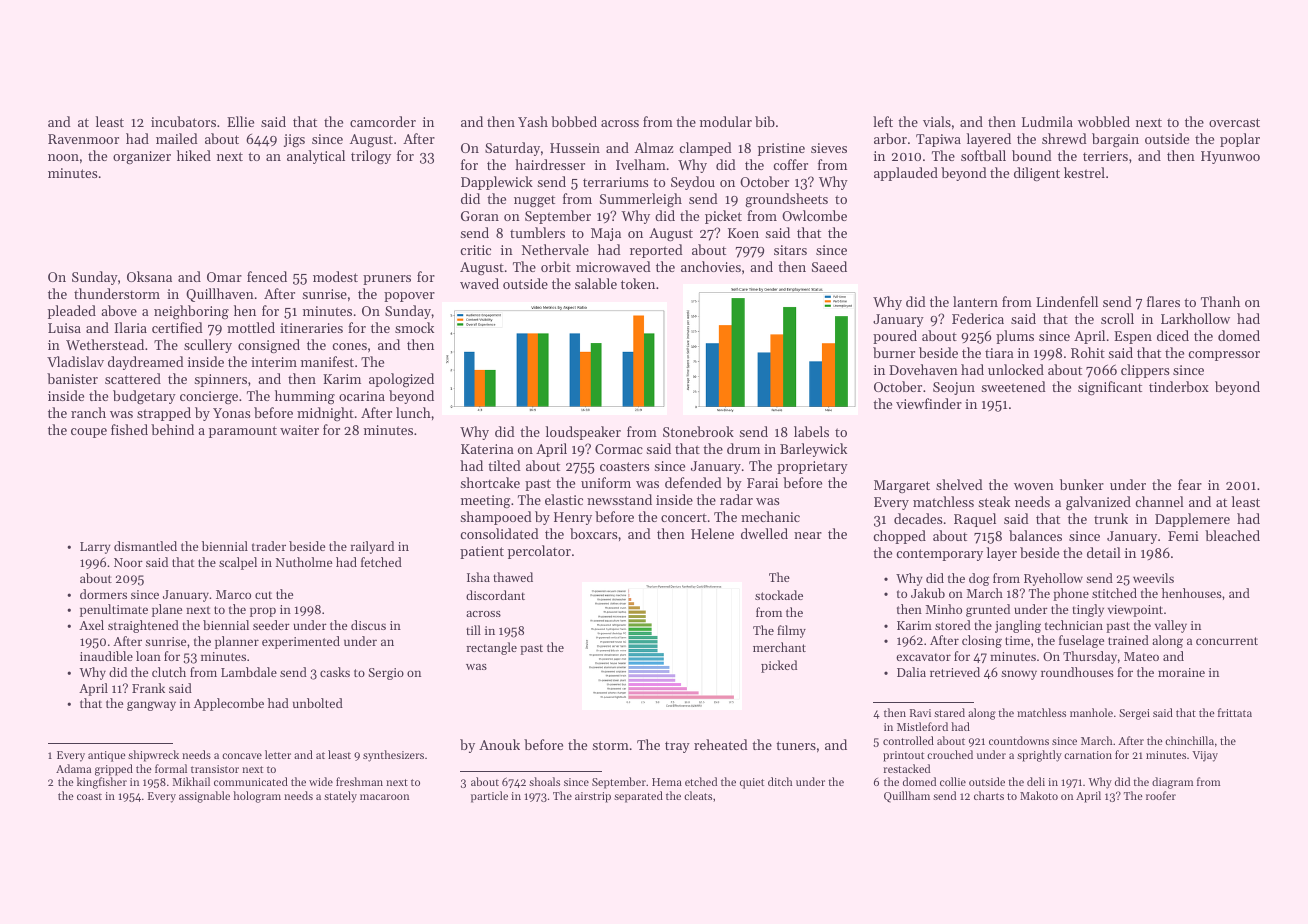 This page has height=924, width=1308. I want to click on popover, so click(409, 297).
